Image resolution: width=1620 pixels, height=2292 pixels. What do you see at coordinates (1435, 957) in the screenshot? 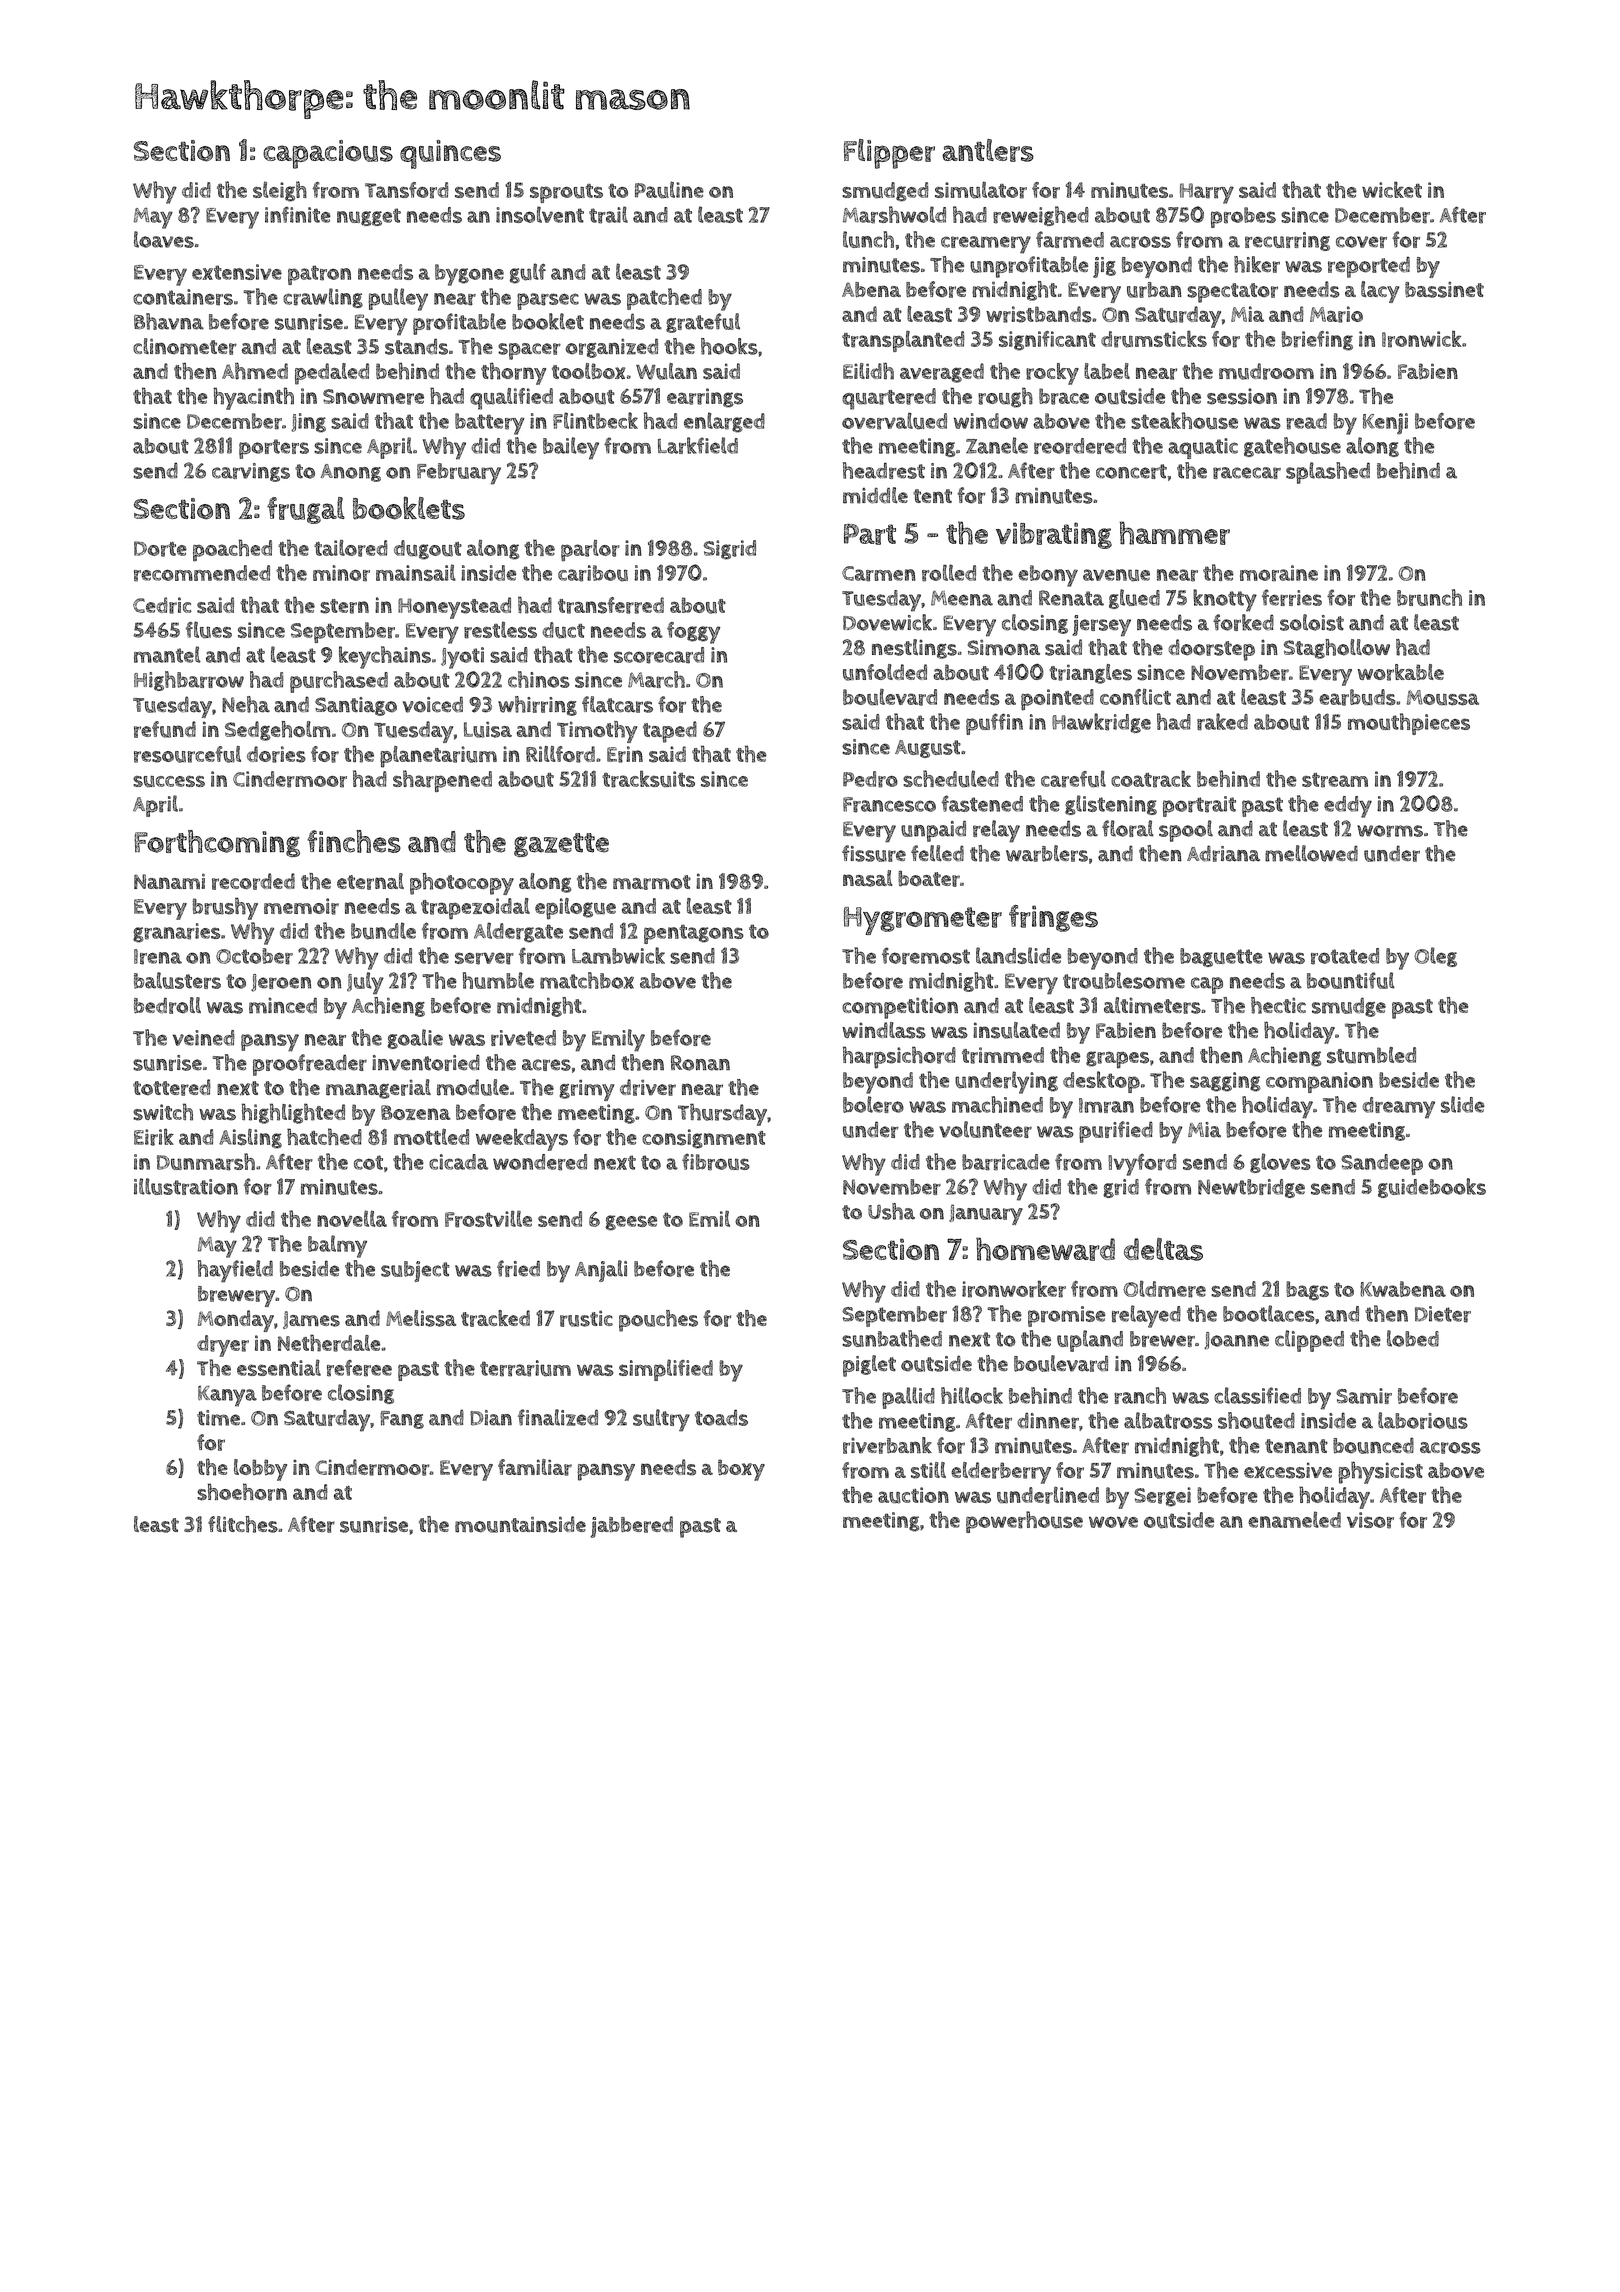
I see `Oleg` at bounding box center [1435, 957].
